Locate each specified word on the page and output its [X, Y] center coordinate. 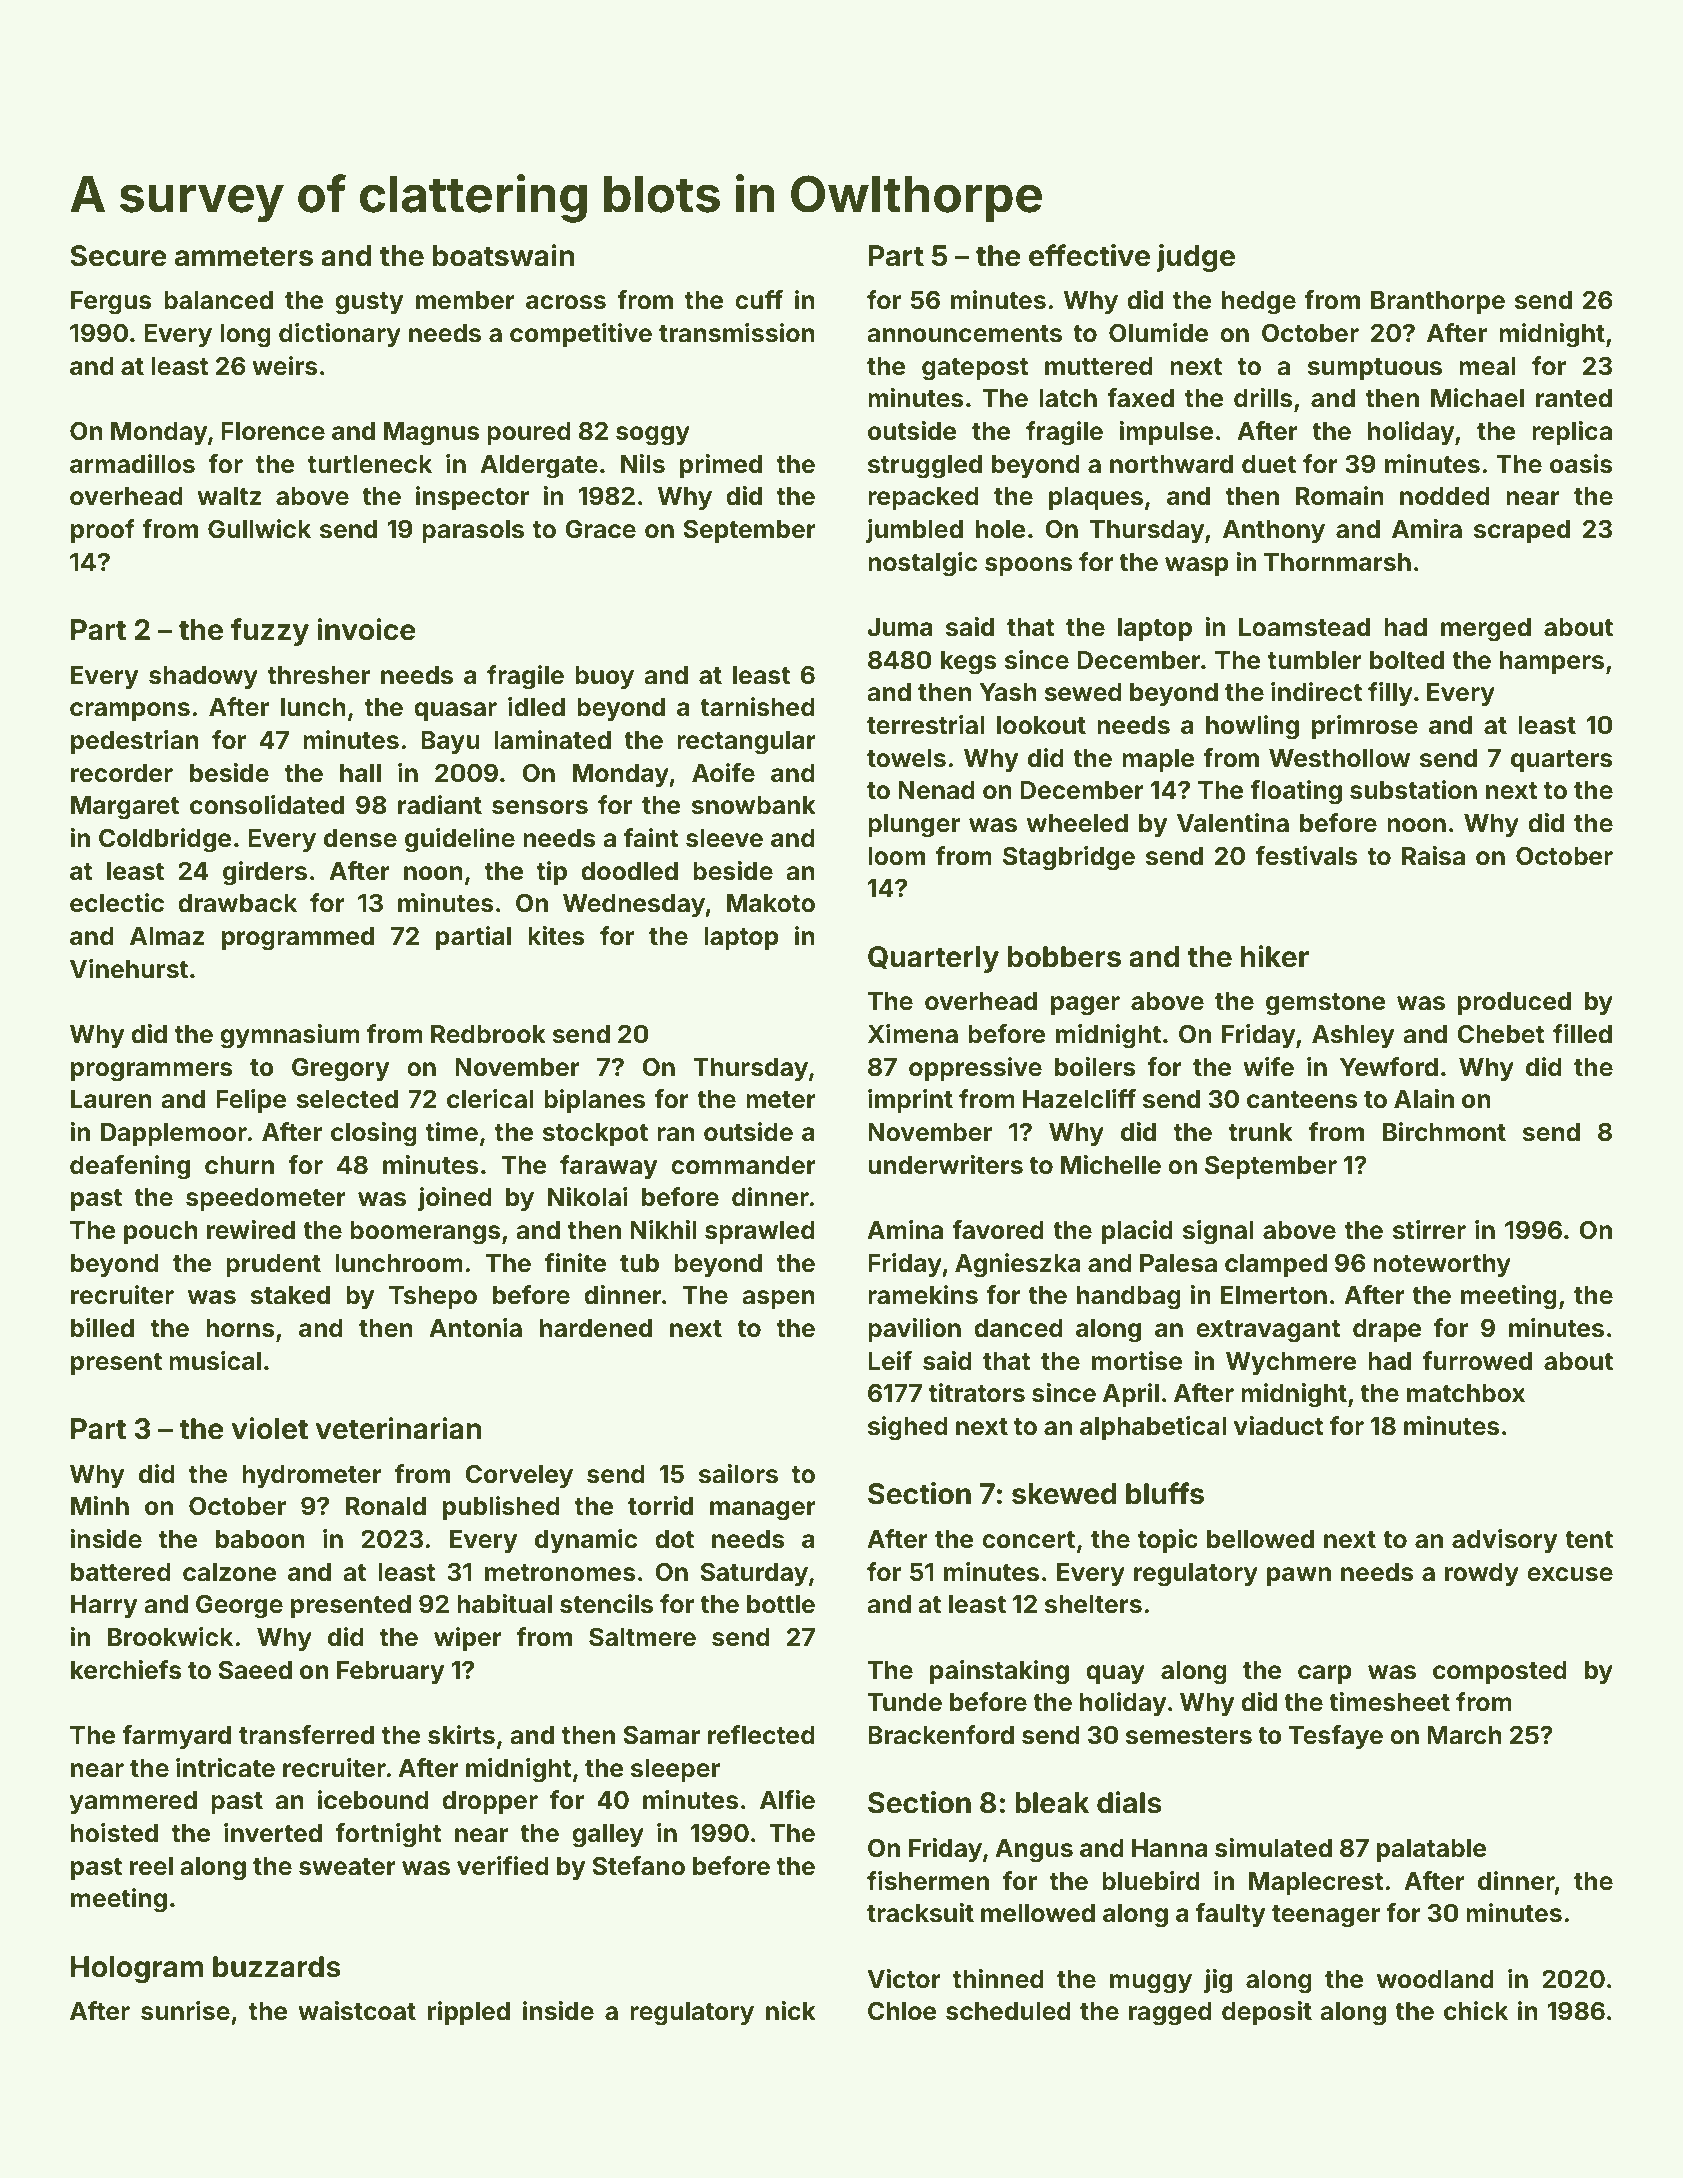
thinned [998, 1979]
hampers [1552, 662]
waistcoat [357, 2011]
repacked [923, 498]
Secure [118, 256]
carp [1325, 1674]
